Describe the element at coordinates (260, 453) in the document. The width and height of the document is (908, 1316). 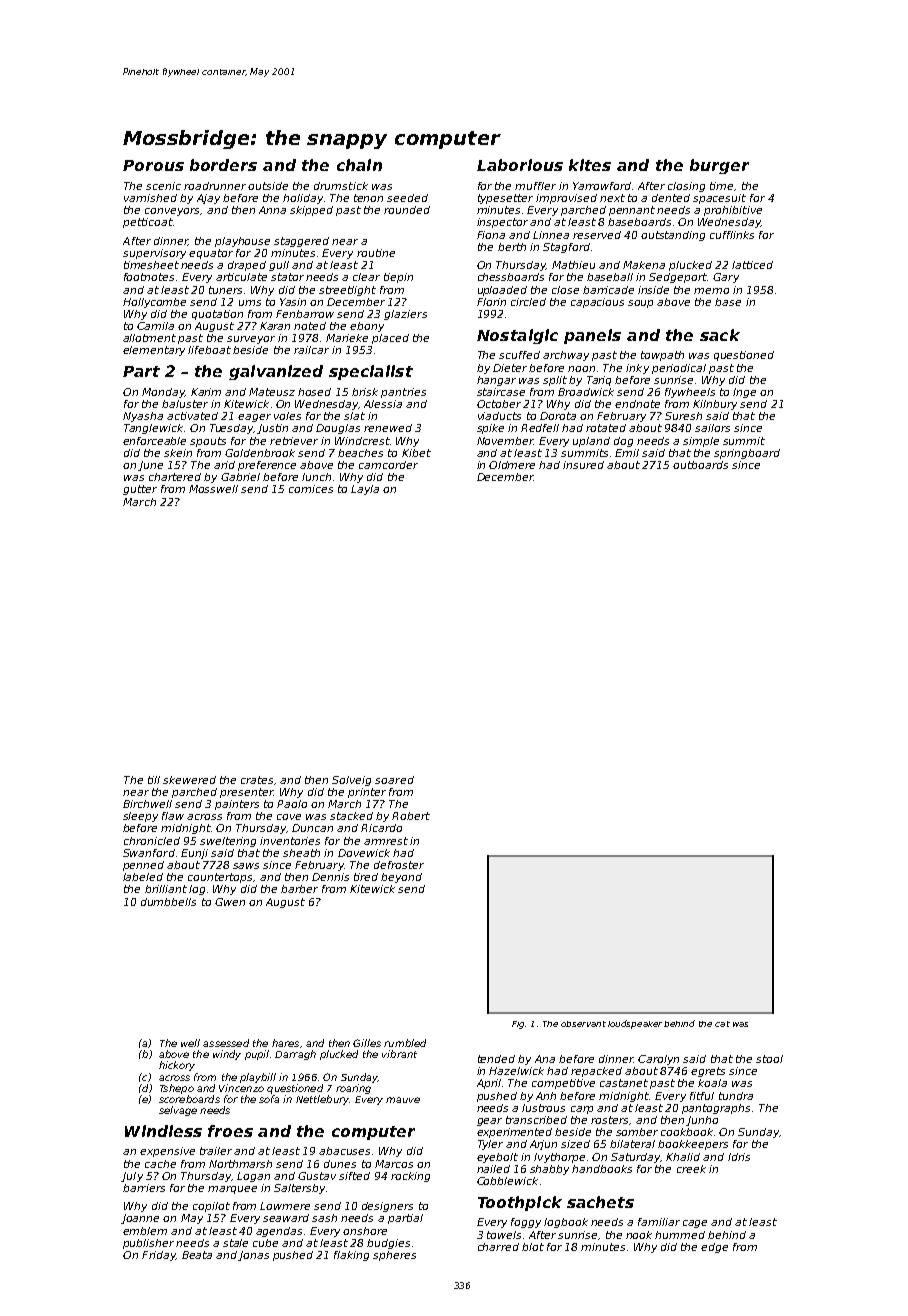
I see `Goldenbrook` at that location.
